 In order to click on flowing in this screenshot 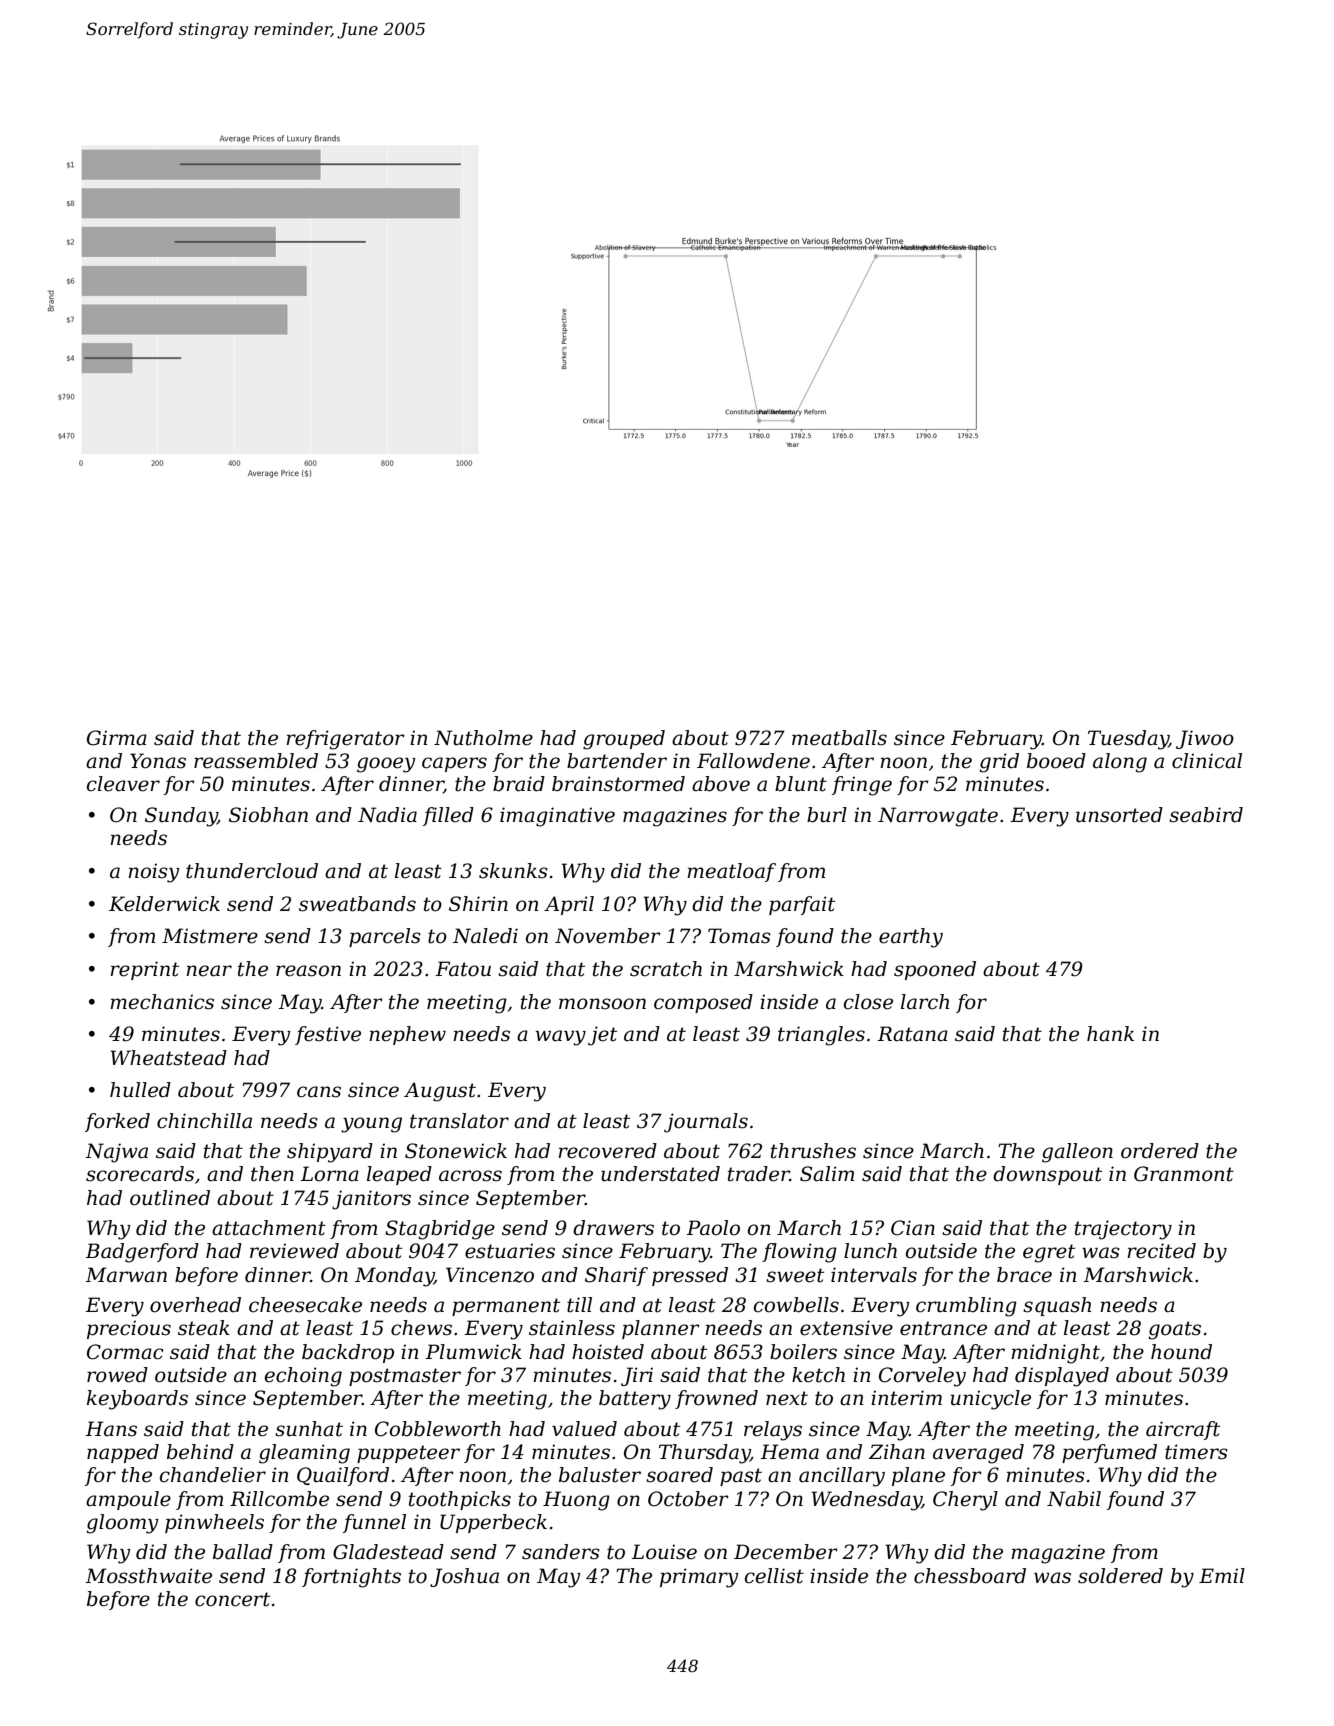, I will do `click(799, 1253)`.
